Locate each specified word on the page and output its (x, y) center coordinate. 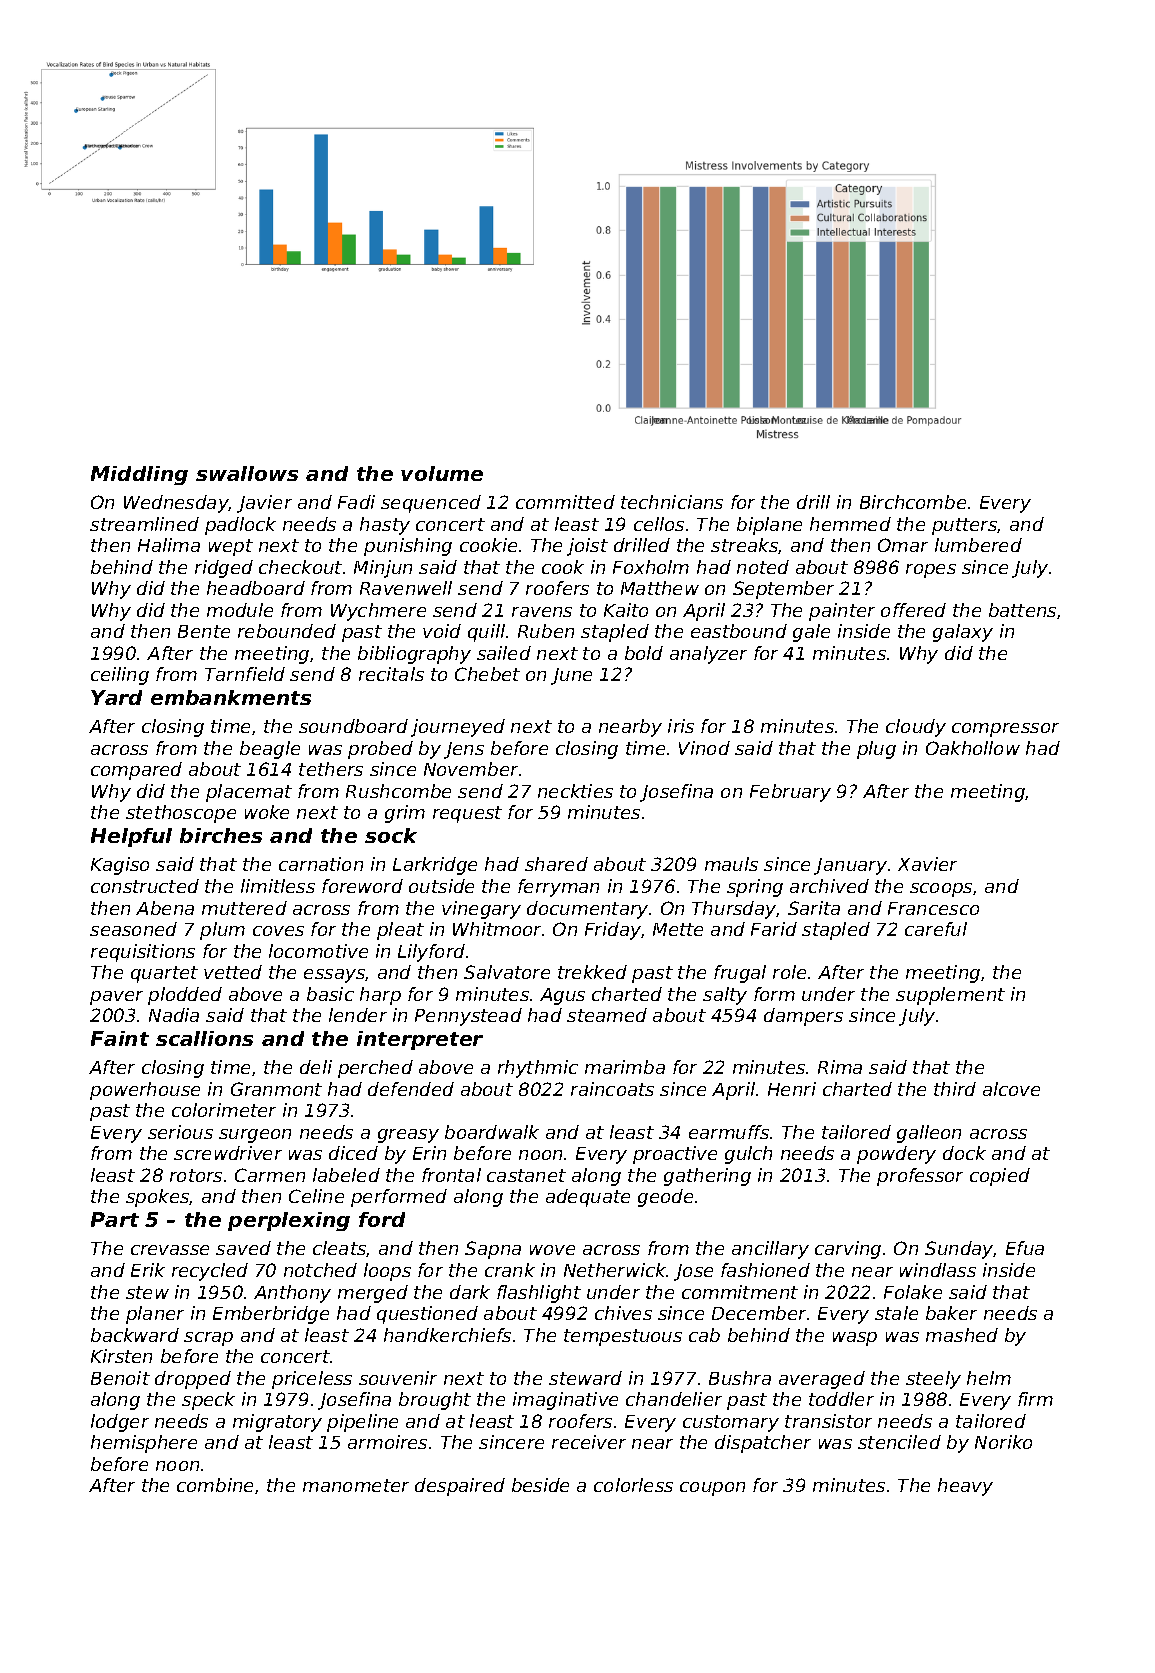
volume (442, 473)
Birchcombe (913, 502)
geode (665, 1198)
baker (951, 1313)
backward (135, 1335)
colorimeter (224, 1110)
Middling (139, 475)
